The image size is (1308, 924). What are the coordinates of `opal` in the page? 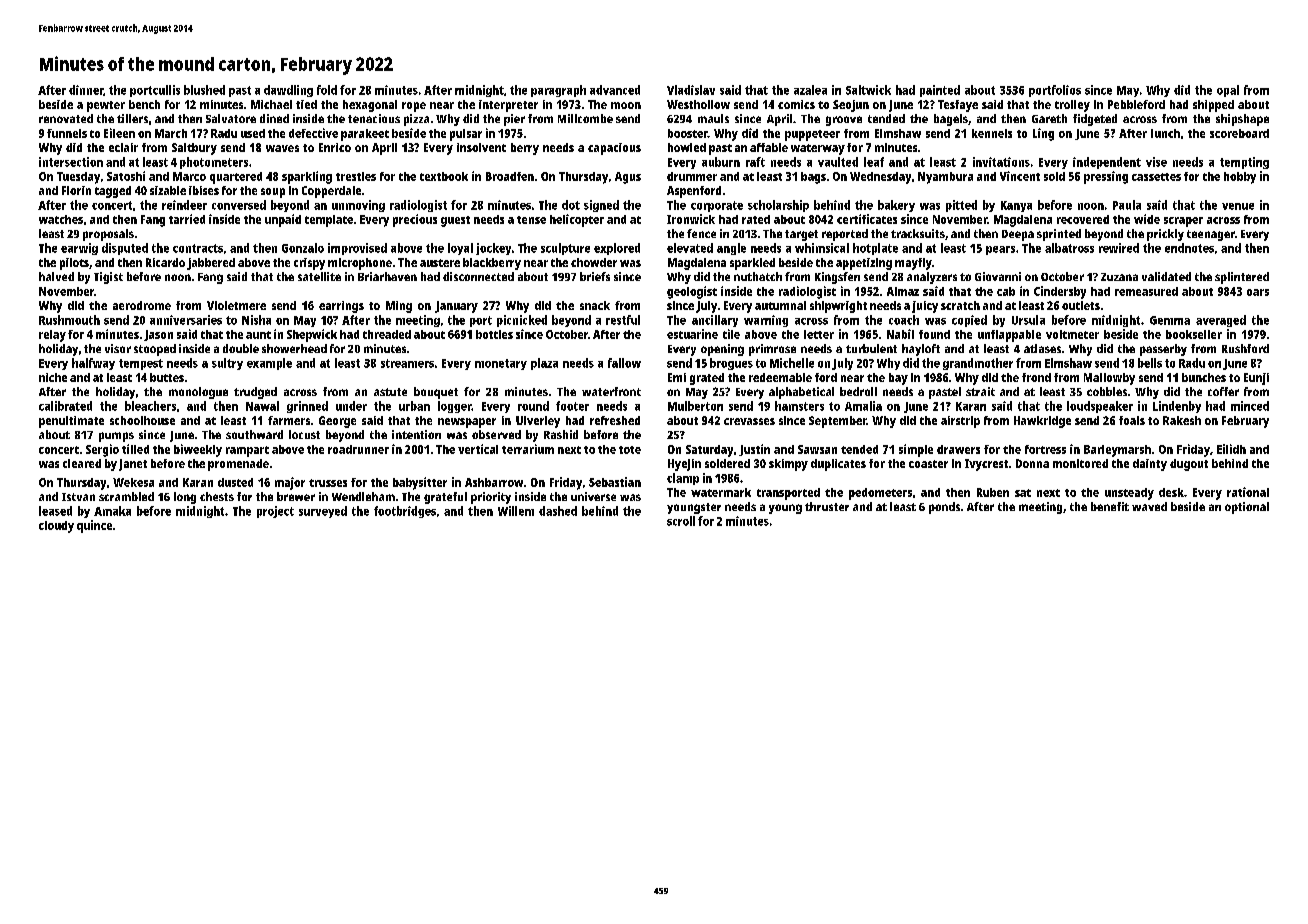 It's located at (1228, 91).
